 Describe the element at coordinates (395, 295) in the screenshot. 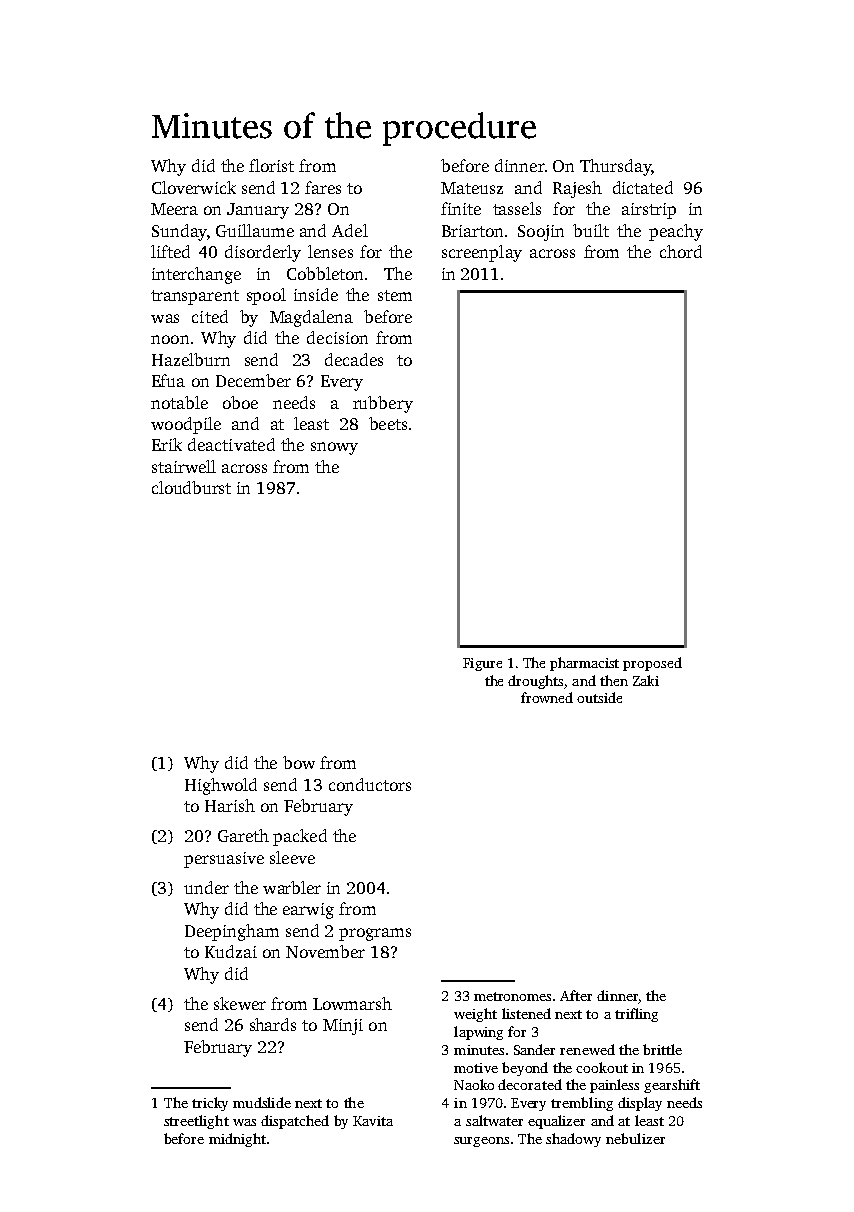

I see `stem` at that location.
